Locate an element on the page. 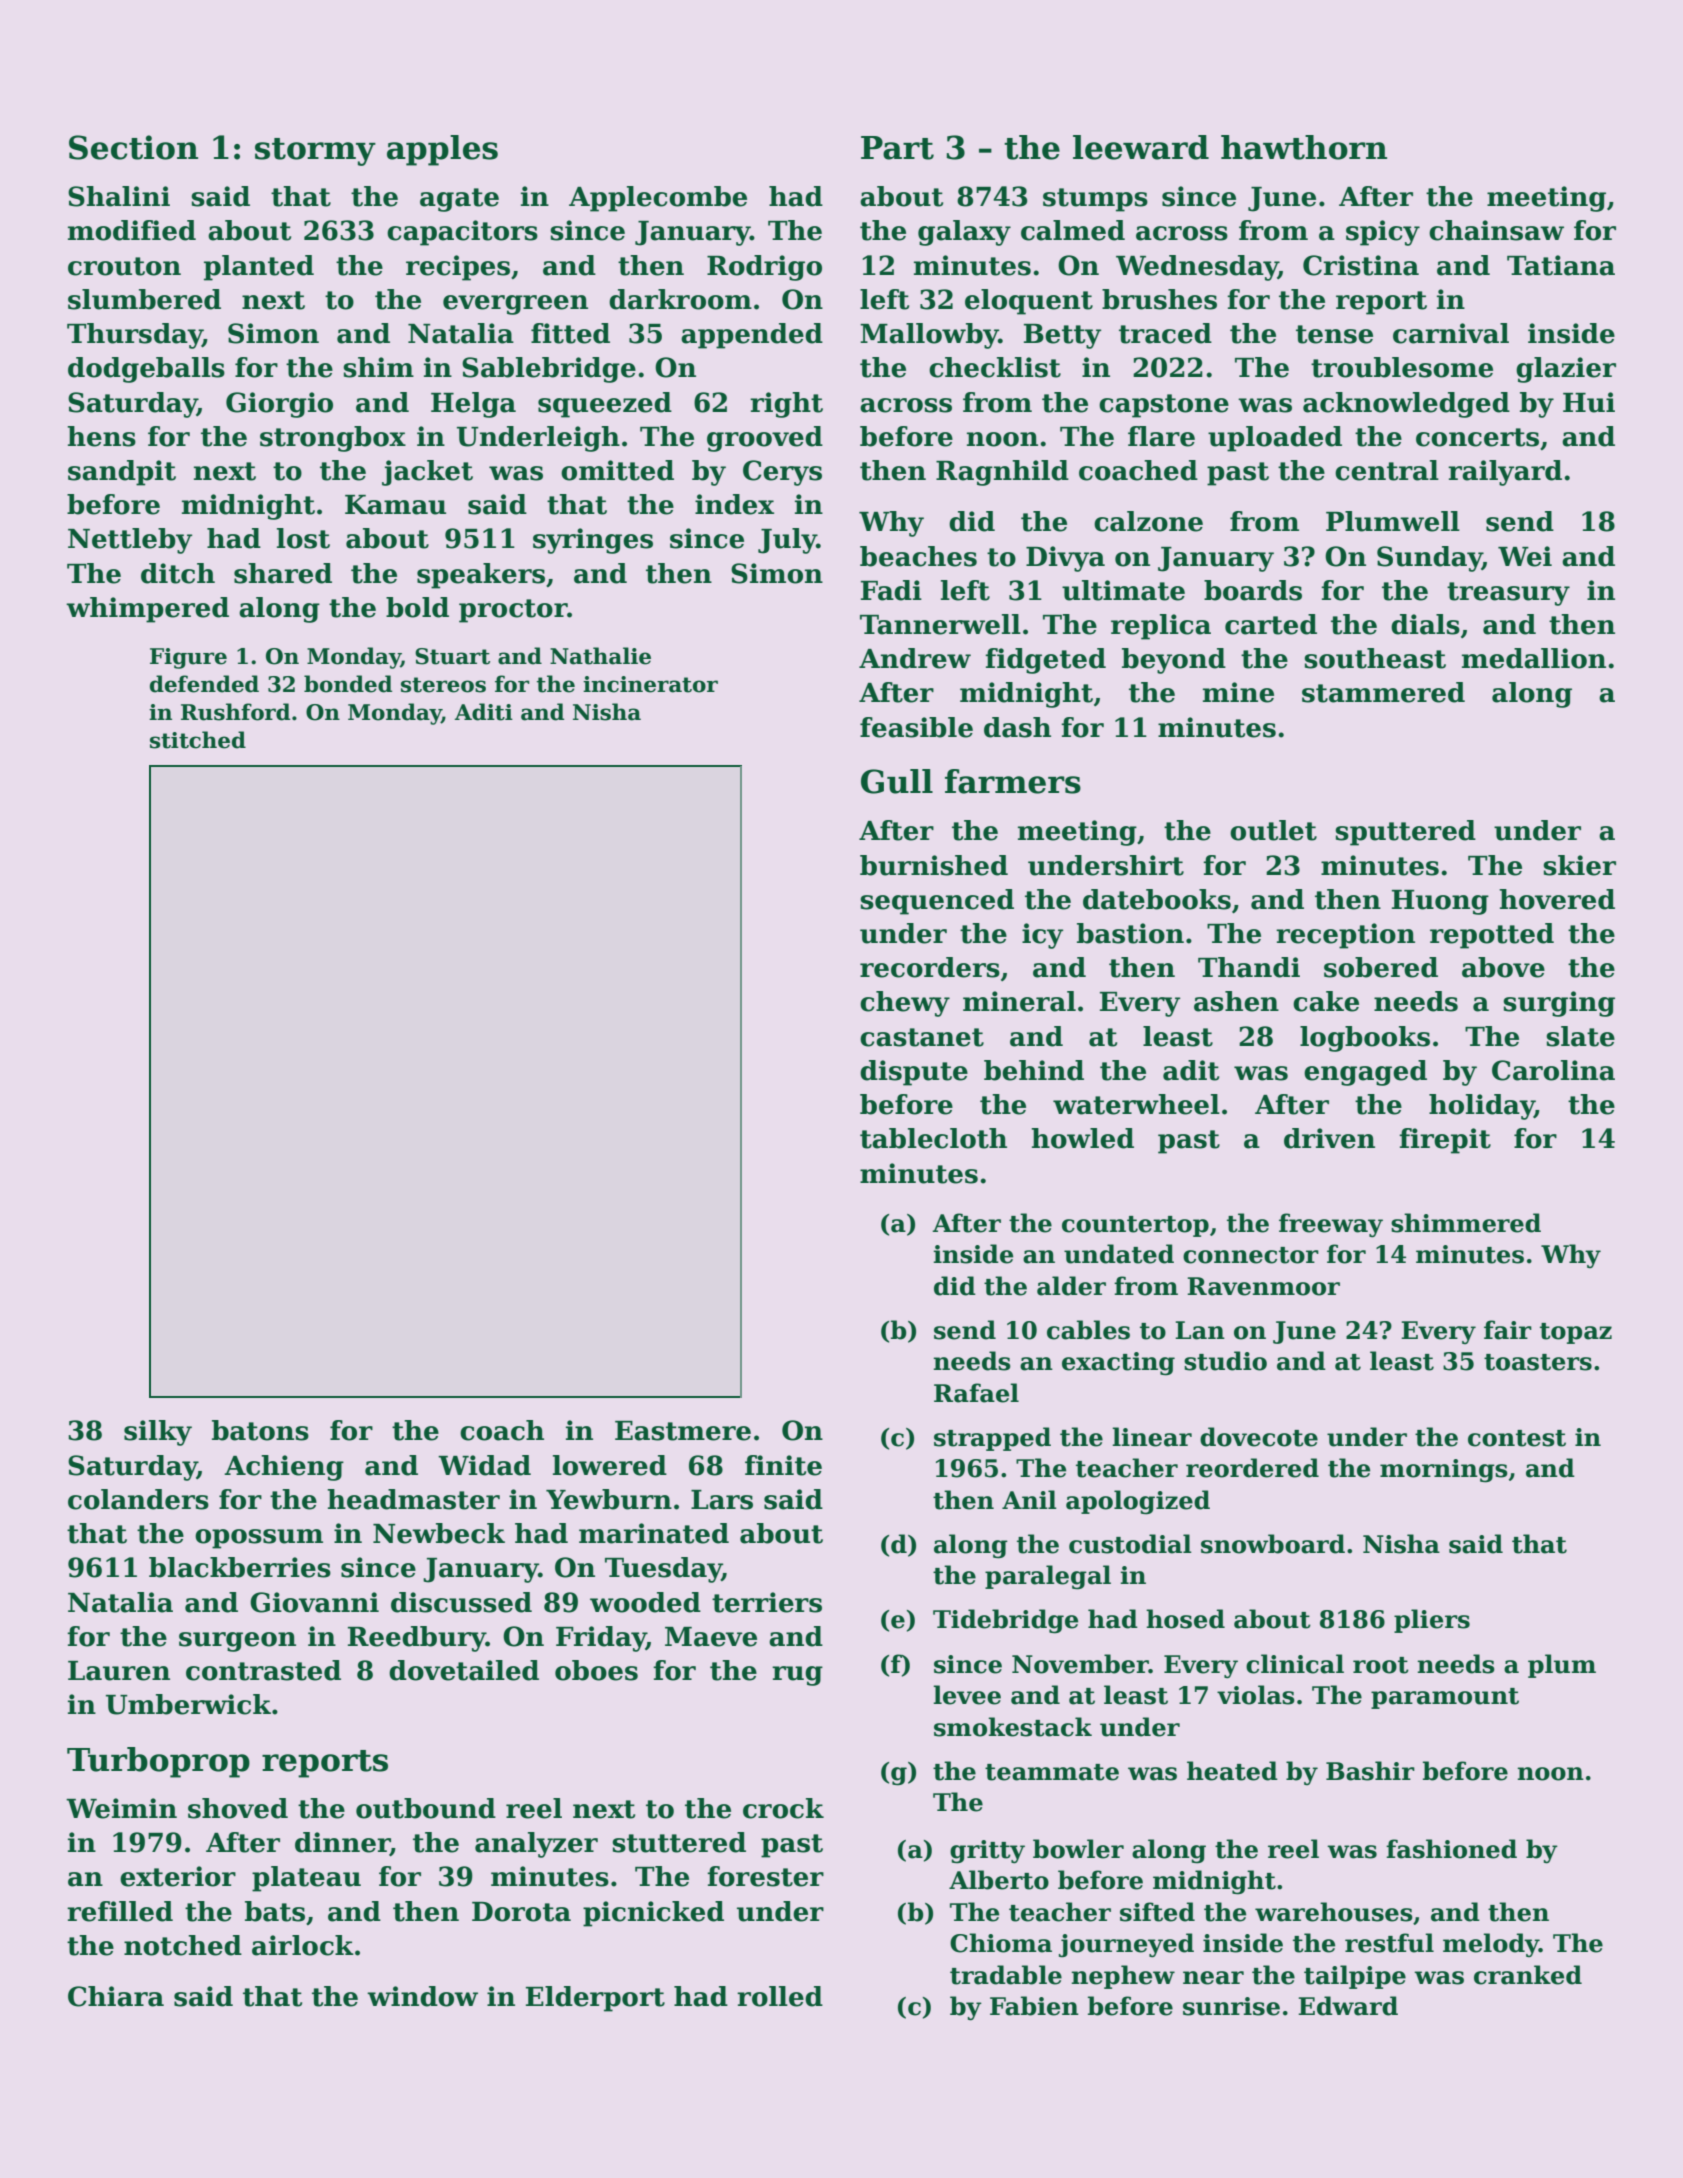  stereos is located at coordinates (443, 685).
